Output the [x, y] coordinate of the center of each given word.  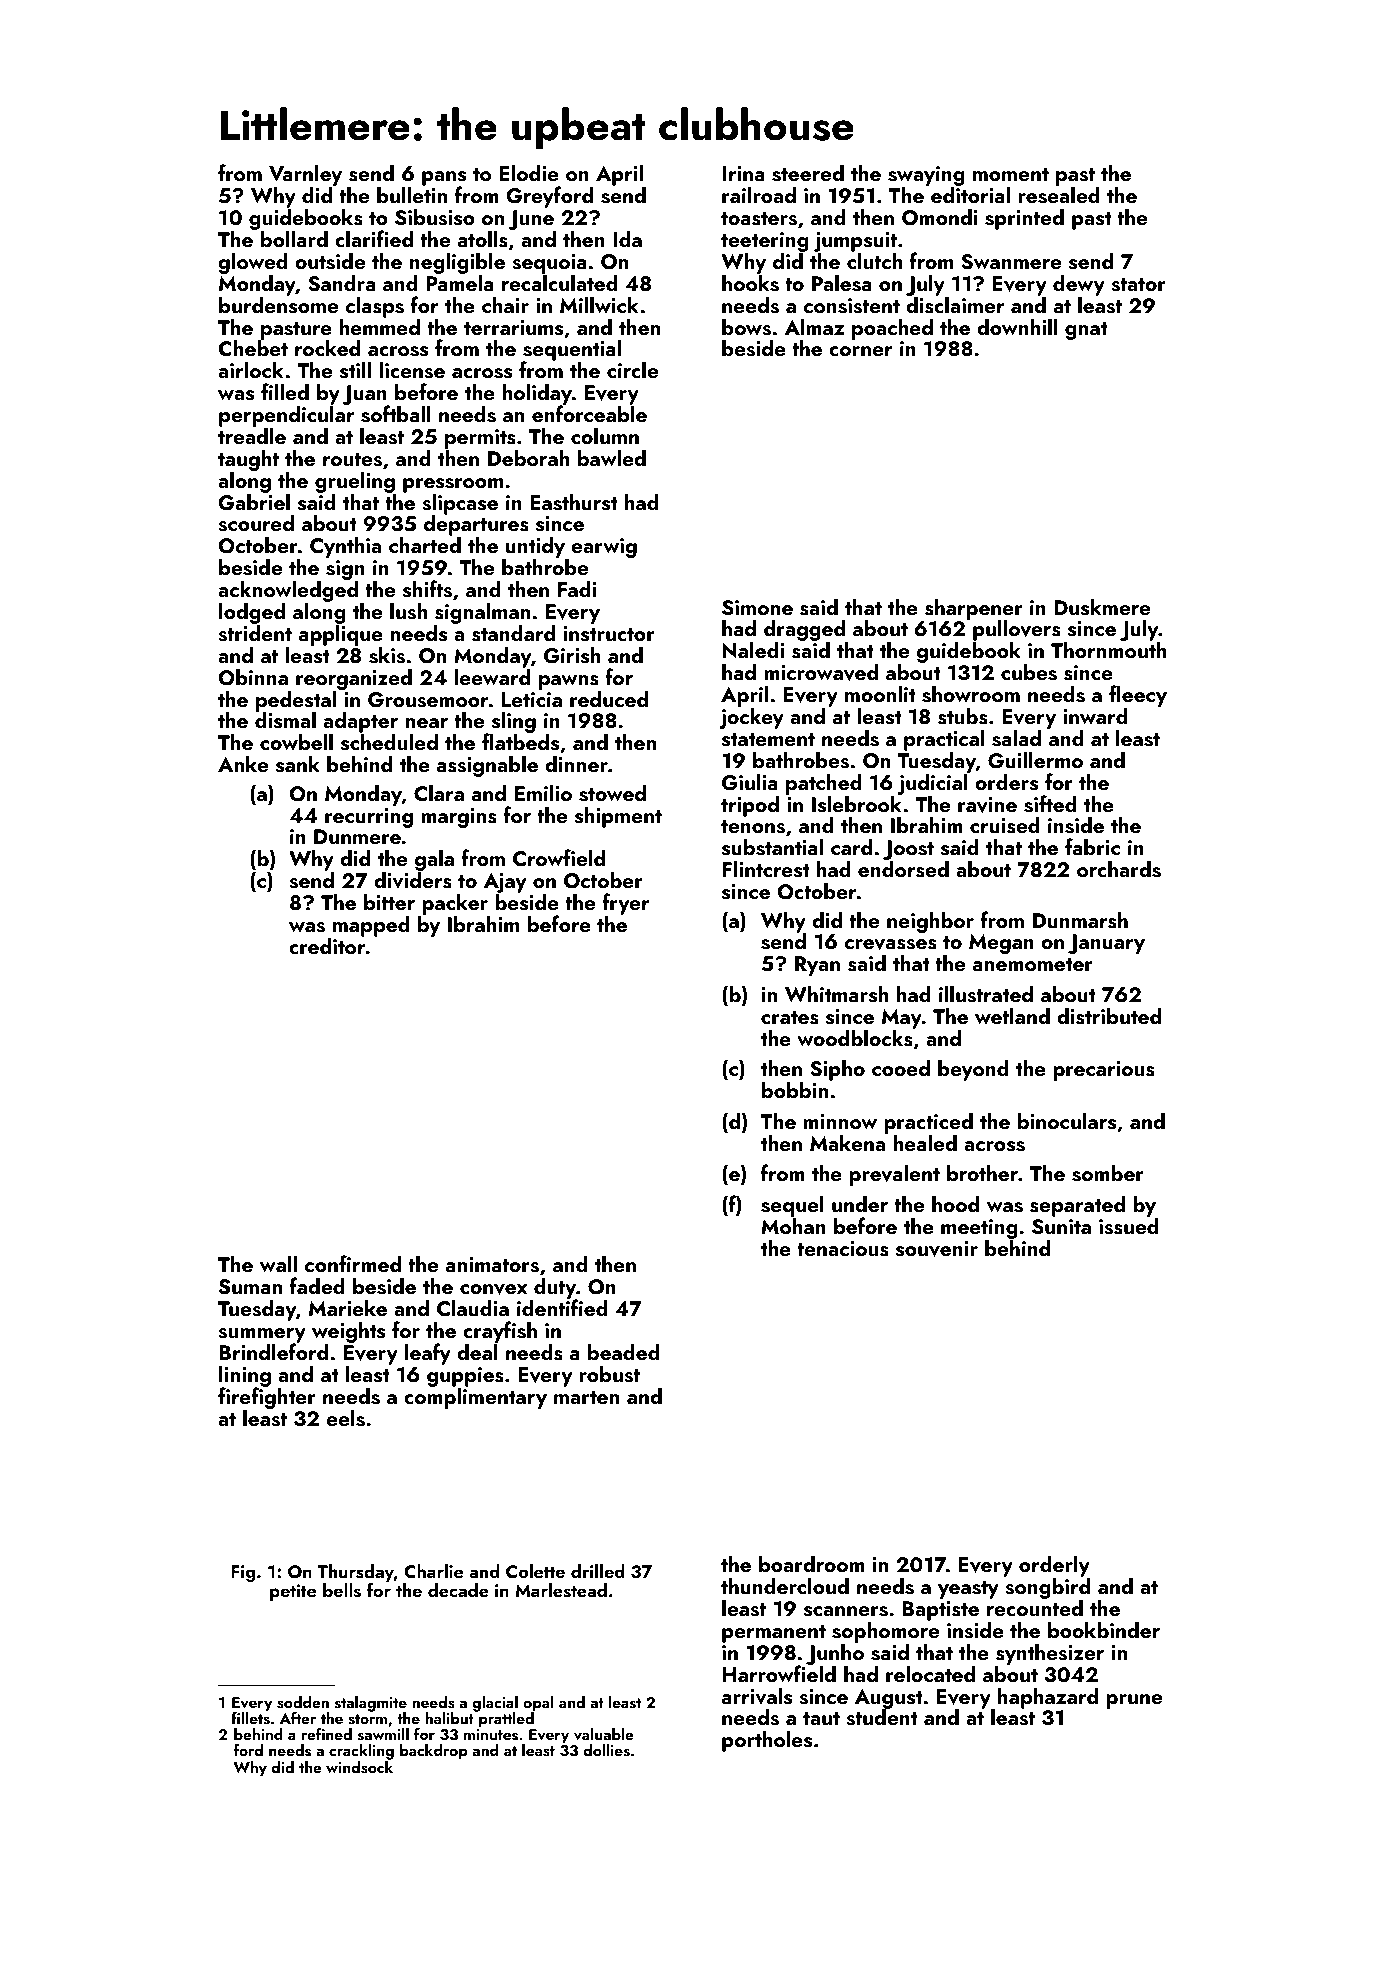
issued [1129, 1226]
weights [348, 1332]
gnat [1086, 331]
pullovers [1017, 631]
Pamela [460, 283]
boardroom [812, 1563]
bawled [612, 457]
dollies [607, 1750]
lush [408, 611]
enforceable [589, 414]
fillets [250, 1718]
